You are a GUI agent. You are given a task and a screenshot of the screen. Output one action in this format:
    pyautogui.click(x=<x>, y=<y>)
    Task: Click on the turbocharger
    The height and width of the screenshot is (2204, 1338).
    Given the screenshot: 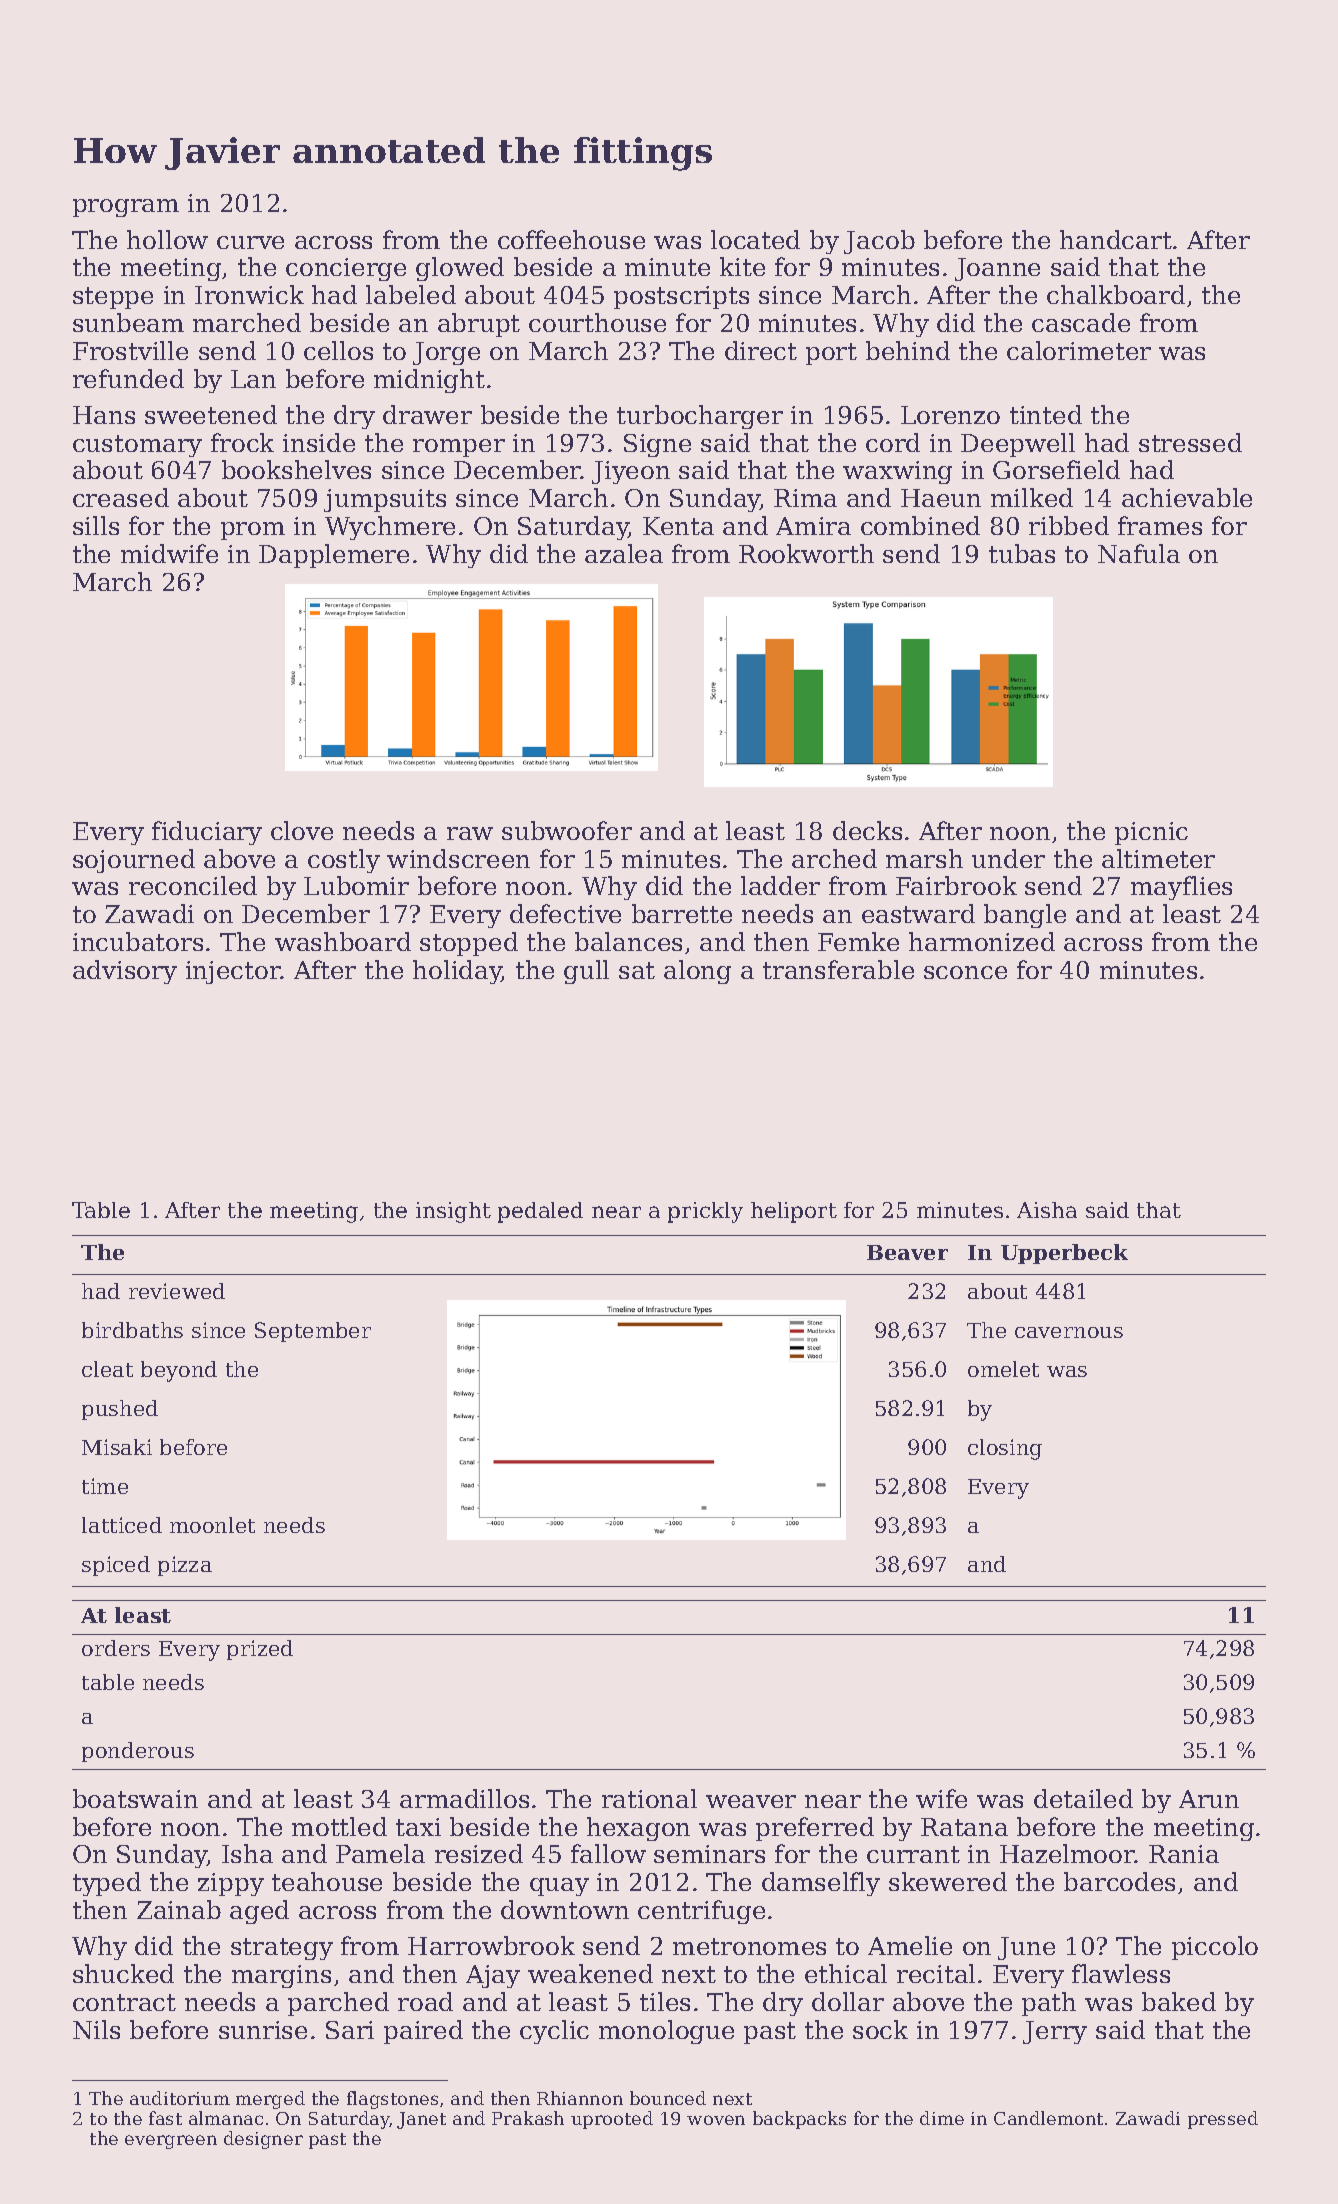 What is the action you would take?
    pyautogui.click(x=700, y=417)
